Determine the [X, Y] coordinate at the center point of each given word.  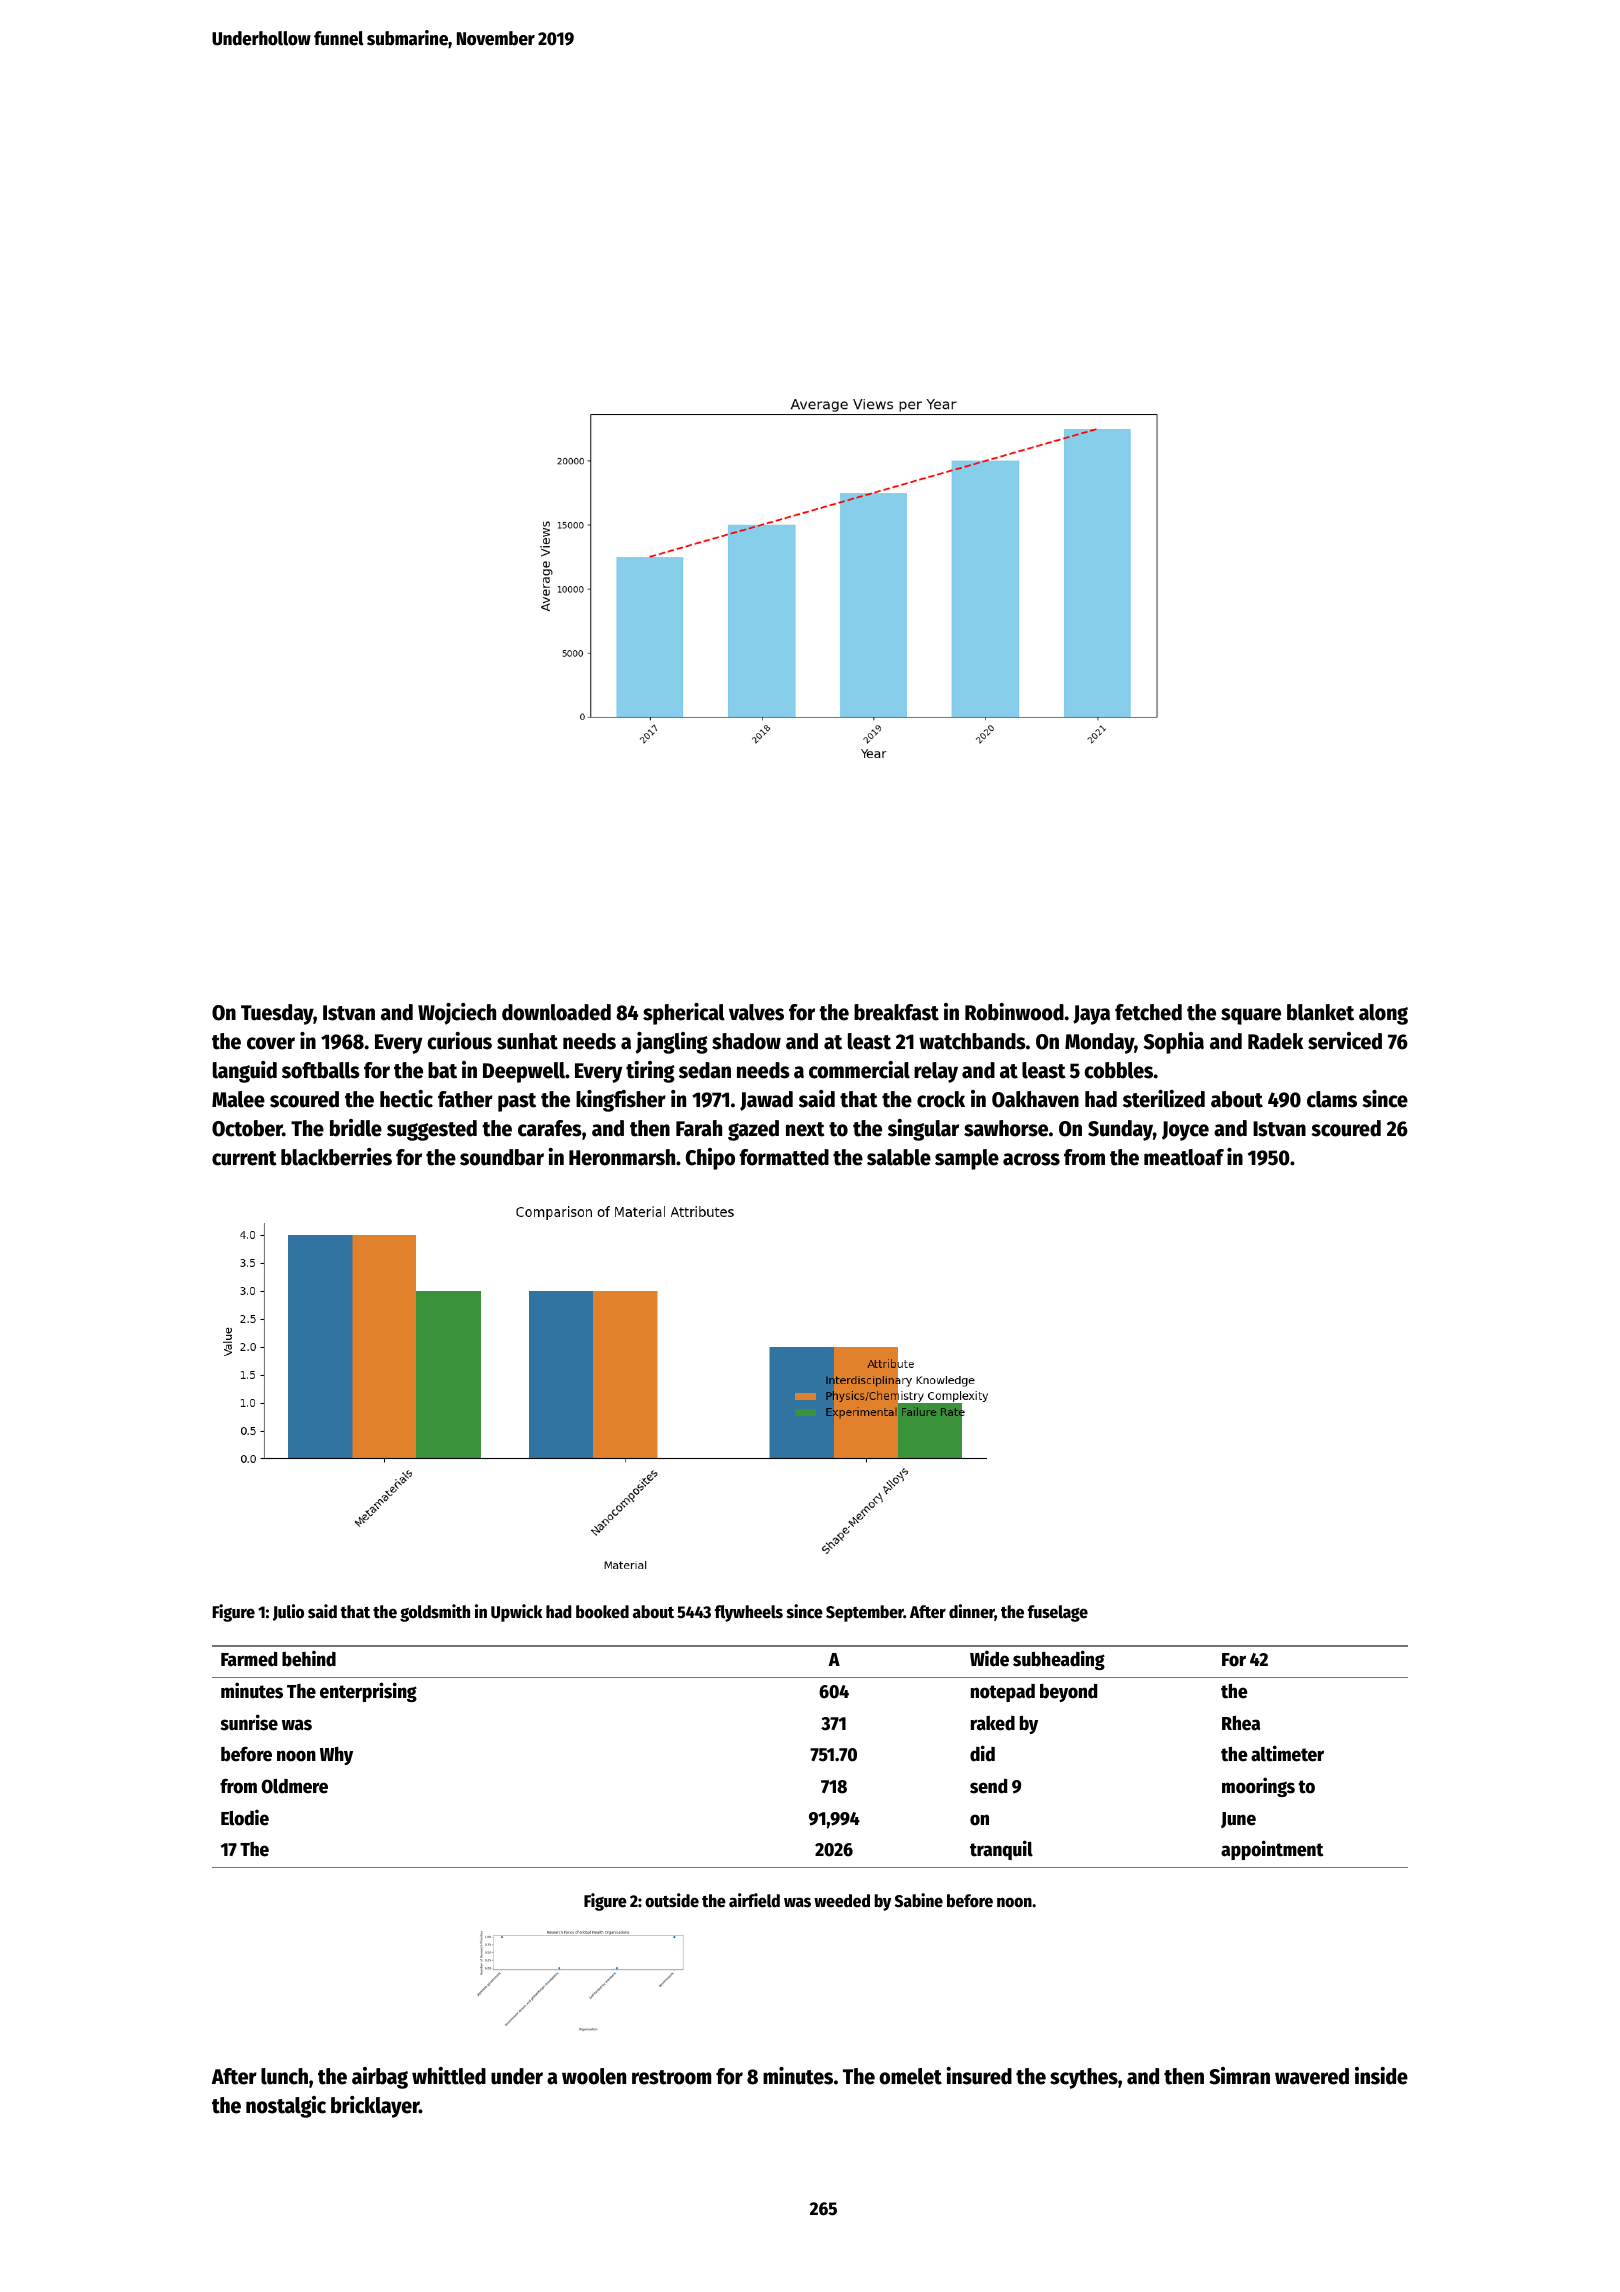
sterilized [1164, 1099]
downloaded [556, 1012]
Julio [288, 1612]
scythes [1084, 2078]
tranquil [1001, 1850]
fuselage [1058, 1613]
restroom [671, 2077]
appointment [1272, 1850]
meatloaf [1184, 1157]
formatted [784, 1157]
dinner [972, 1612]
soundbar [502, 1157]
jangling [671, 1043]
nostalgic [286, 2107]
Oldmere [294, 1786]
